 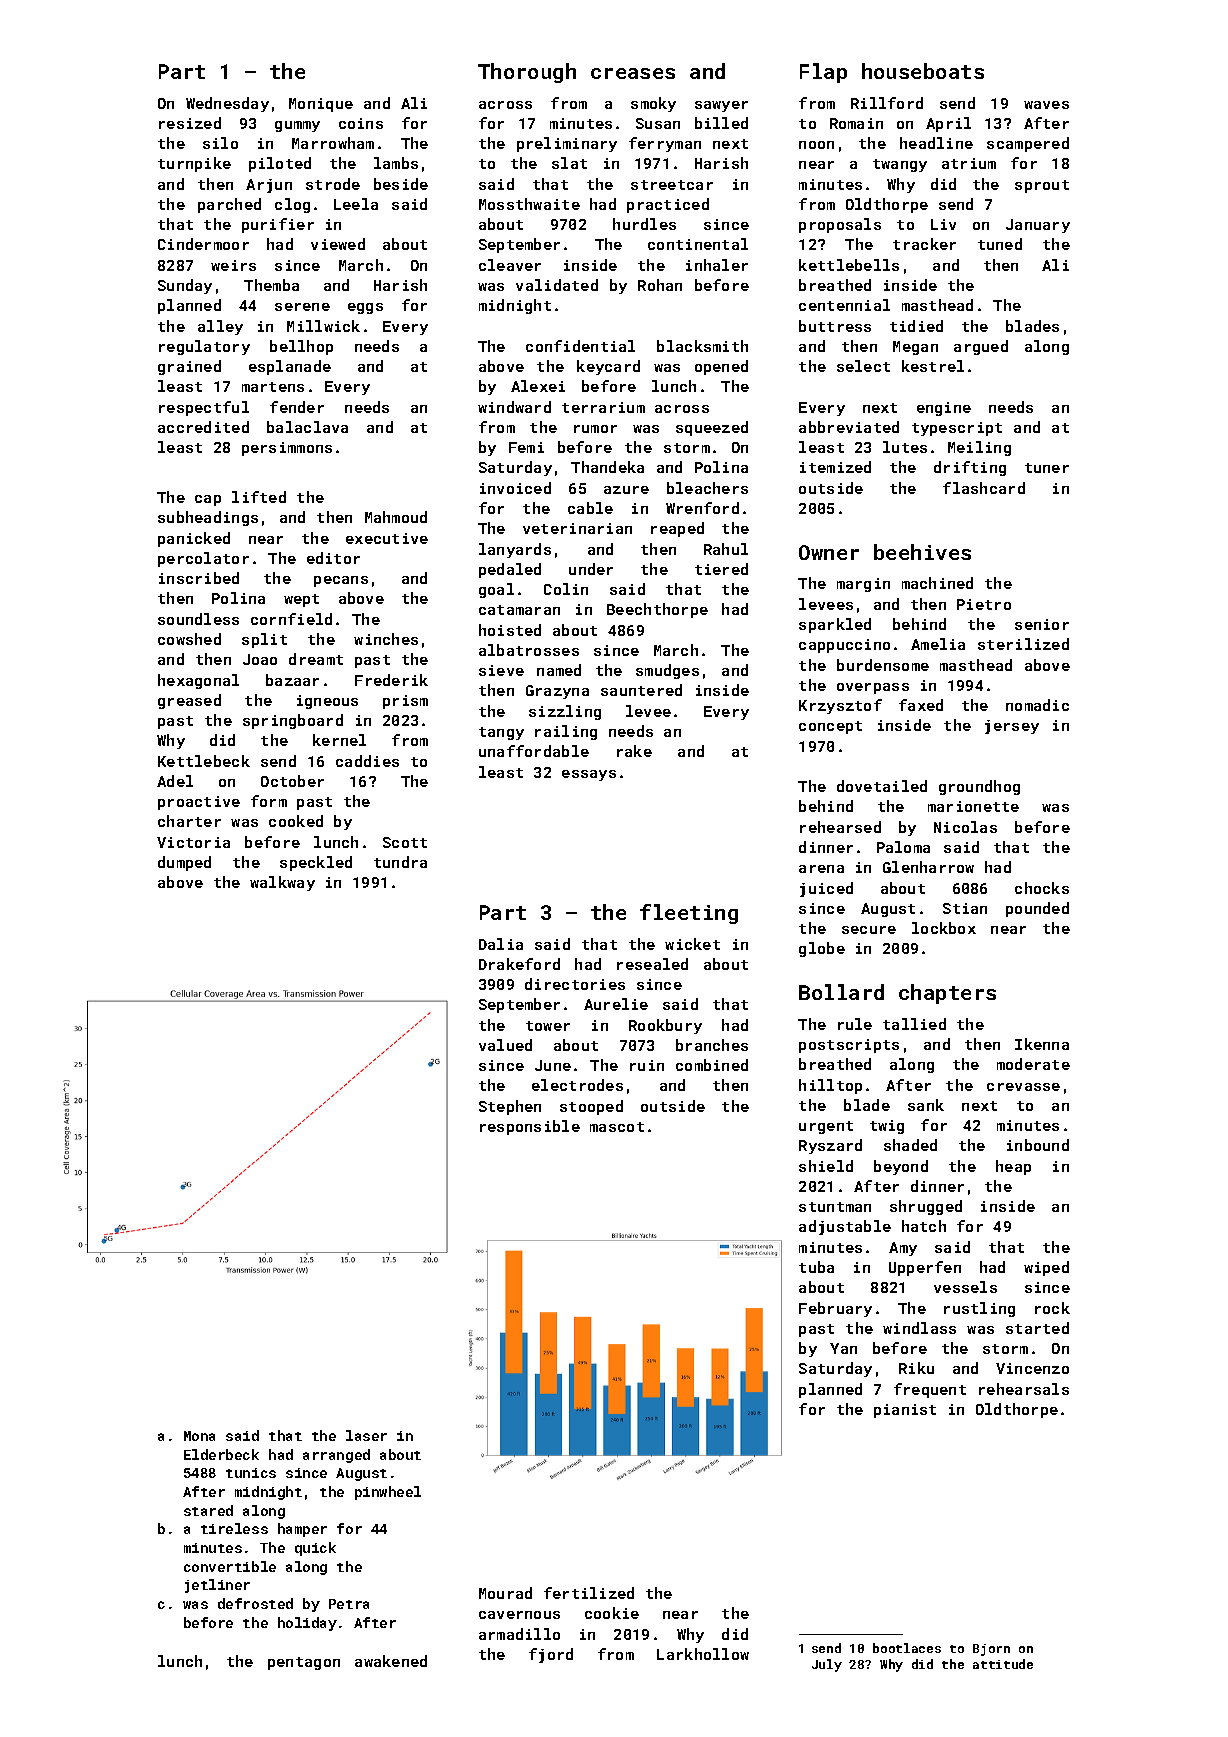 What do you see at coordinates (633, 73) in the page?
I see `creases` at bounding box center [633, 73].
